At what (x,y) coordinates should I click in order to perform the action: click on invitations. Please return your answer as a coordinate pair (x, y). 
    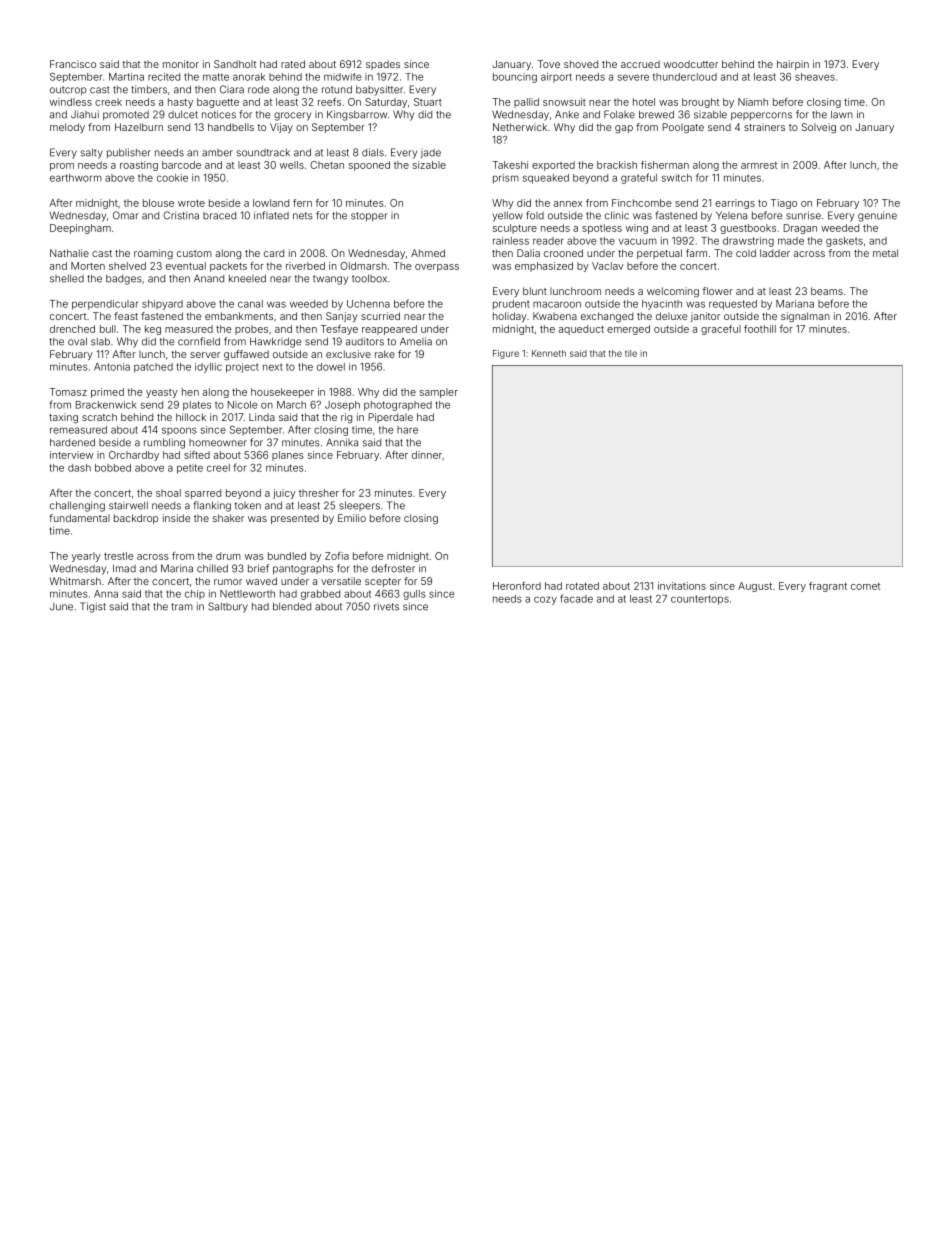
    Looking at the image, I should click on (682, 586).
